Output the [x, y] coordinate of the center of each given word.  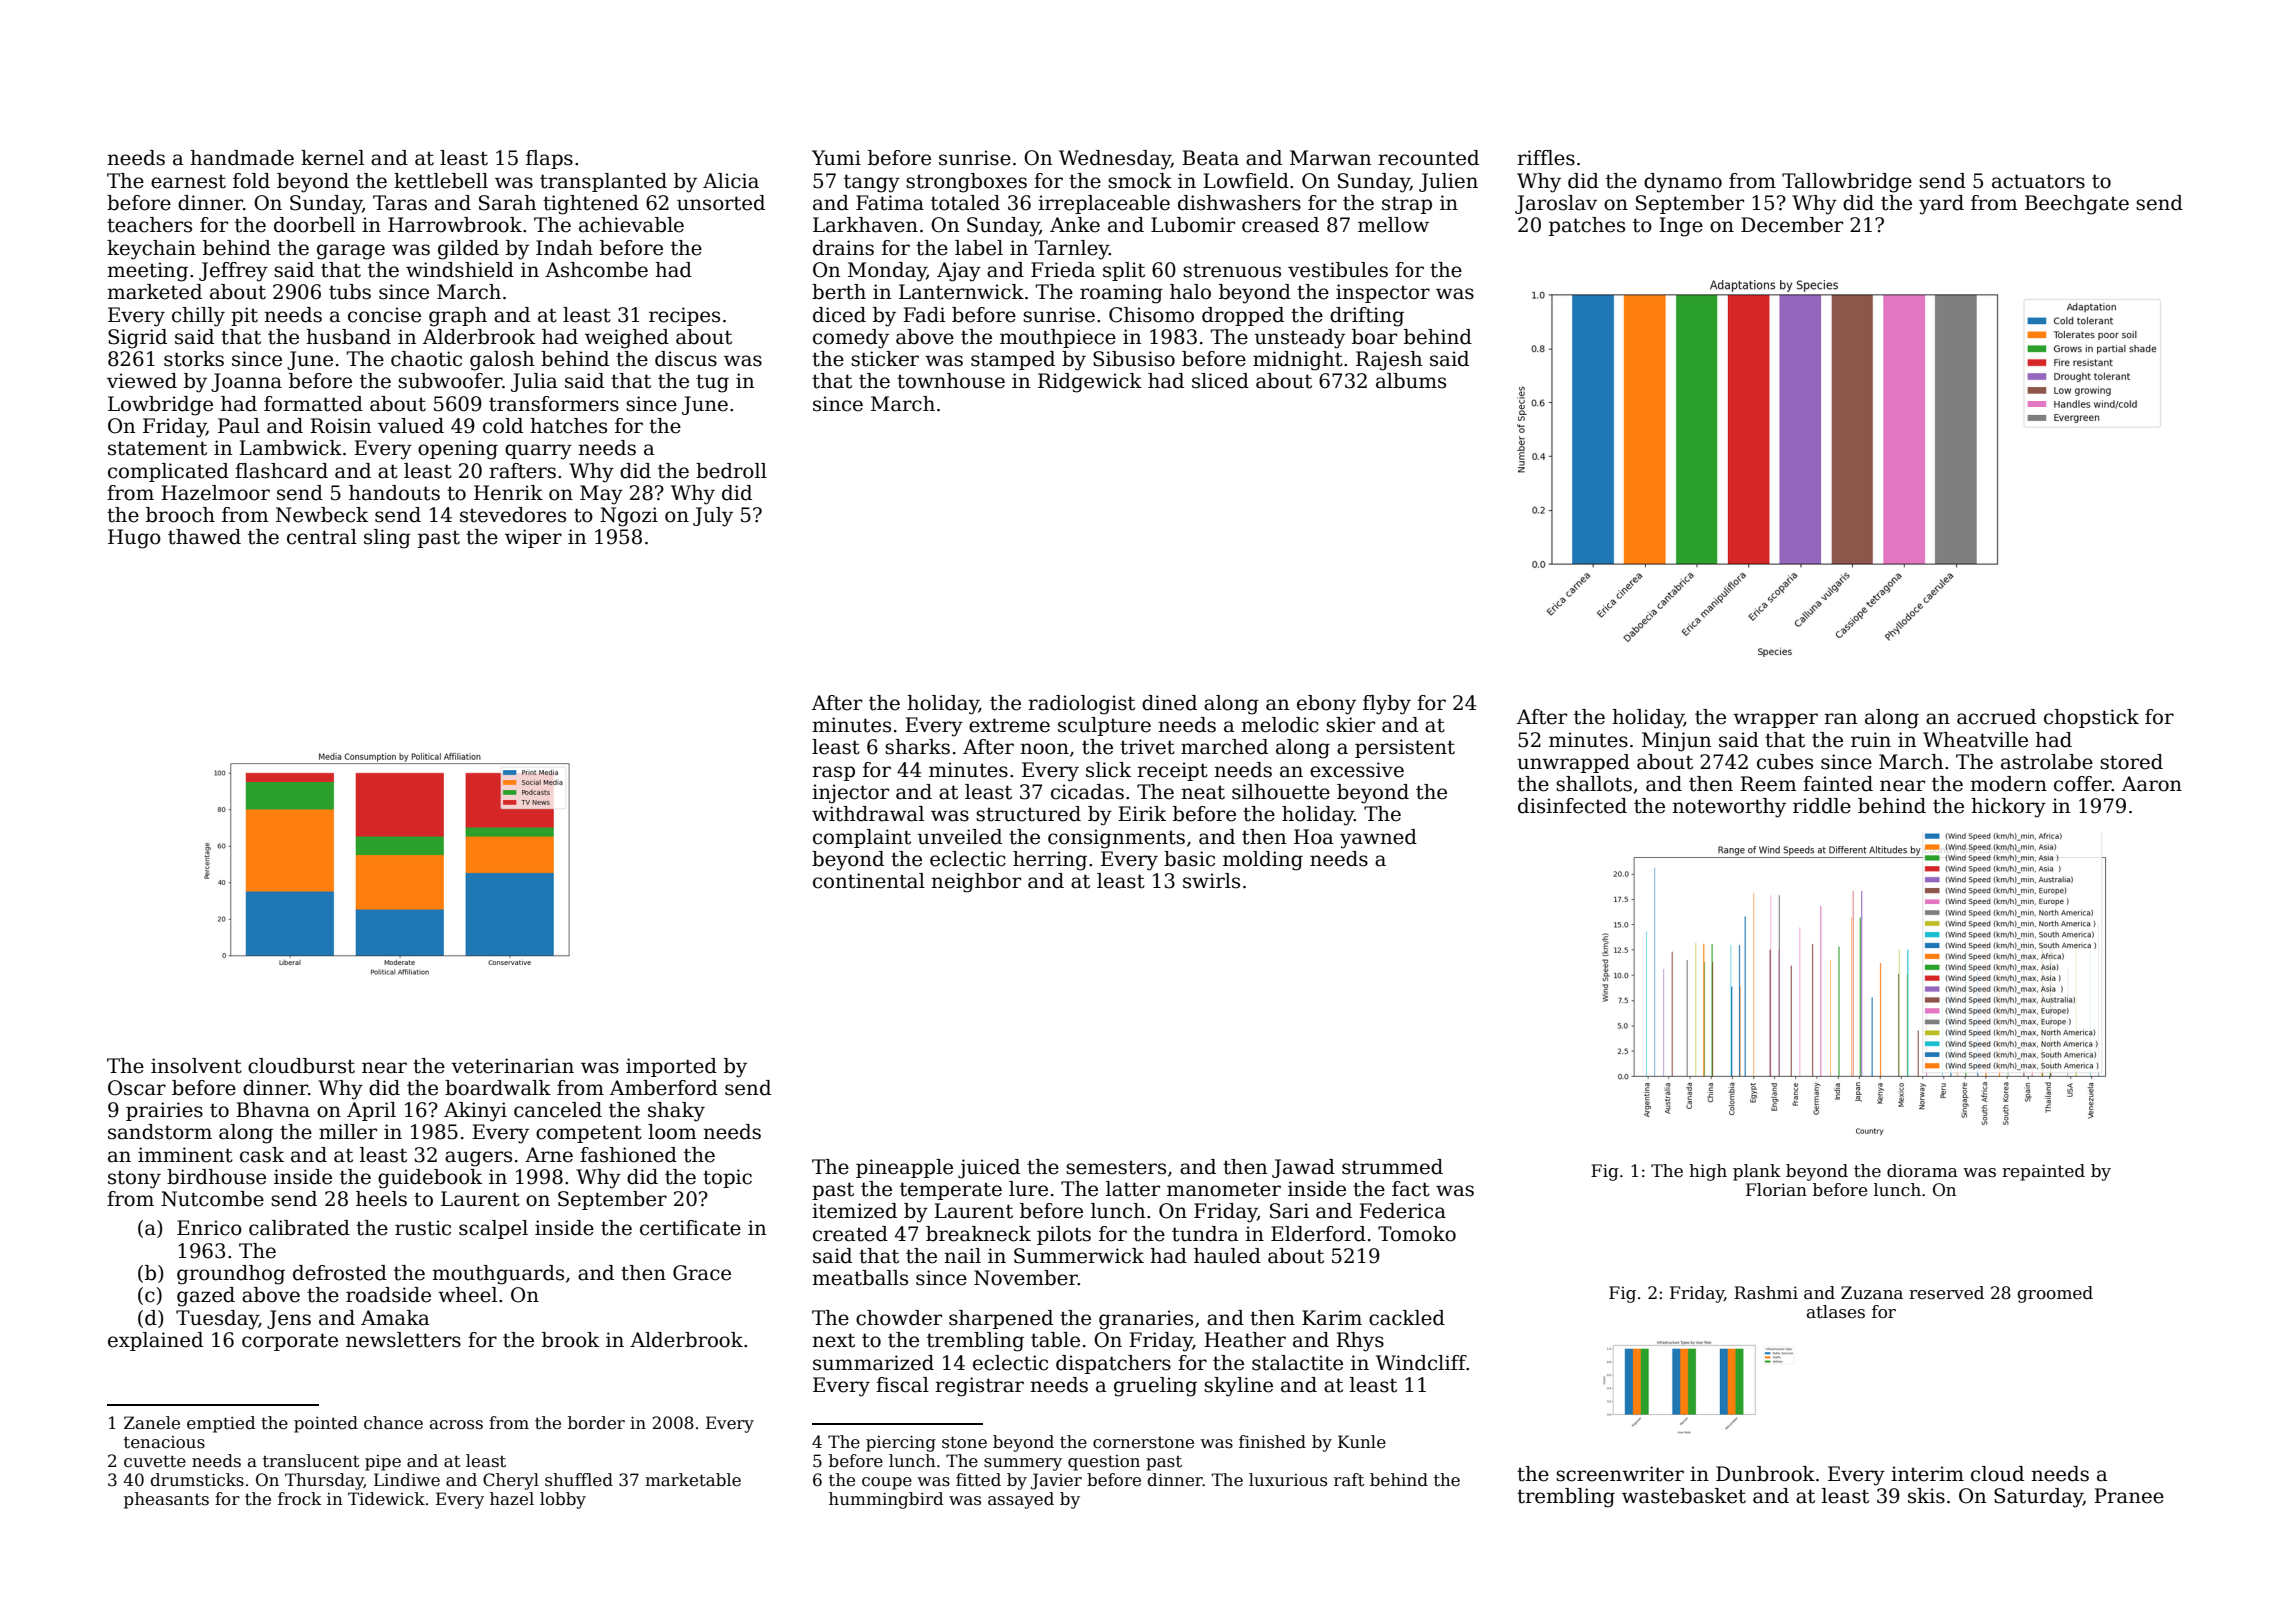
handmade [242, 158]
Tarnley [1072, 250]
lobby [563, 1500]
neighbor [976, 883]
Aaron [2152, 784]
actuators [2038, 181]
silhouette [1281, 792]
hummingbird [886, 1500]
